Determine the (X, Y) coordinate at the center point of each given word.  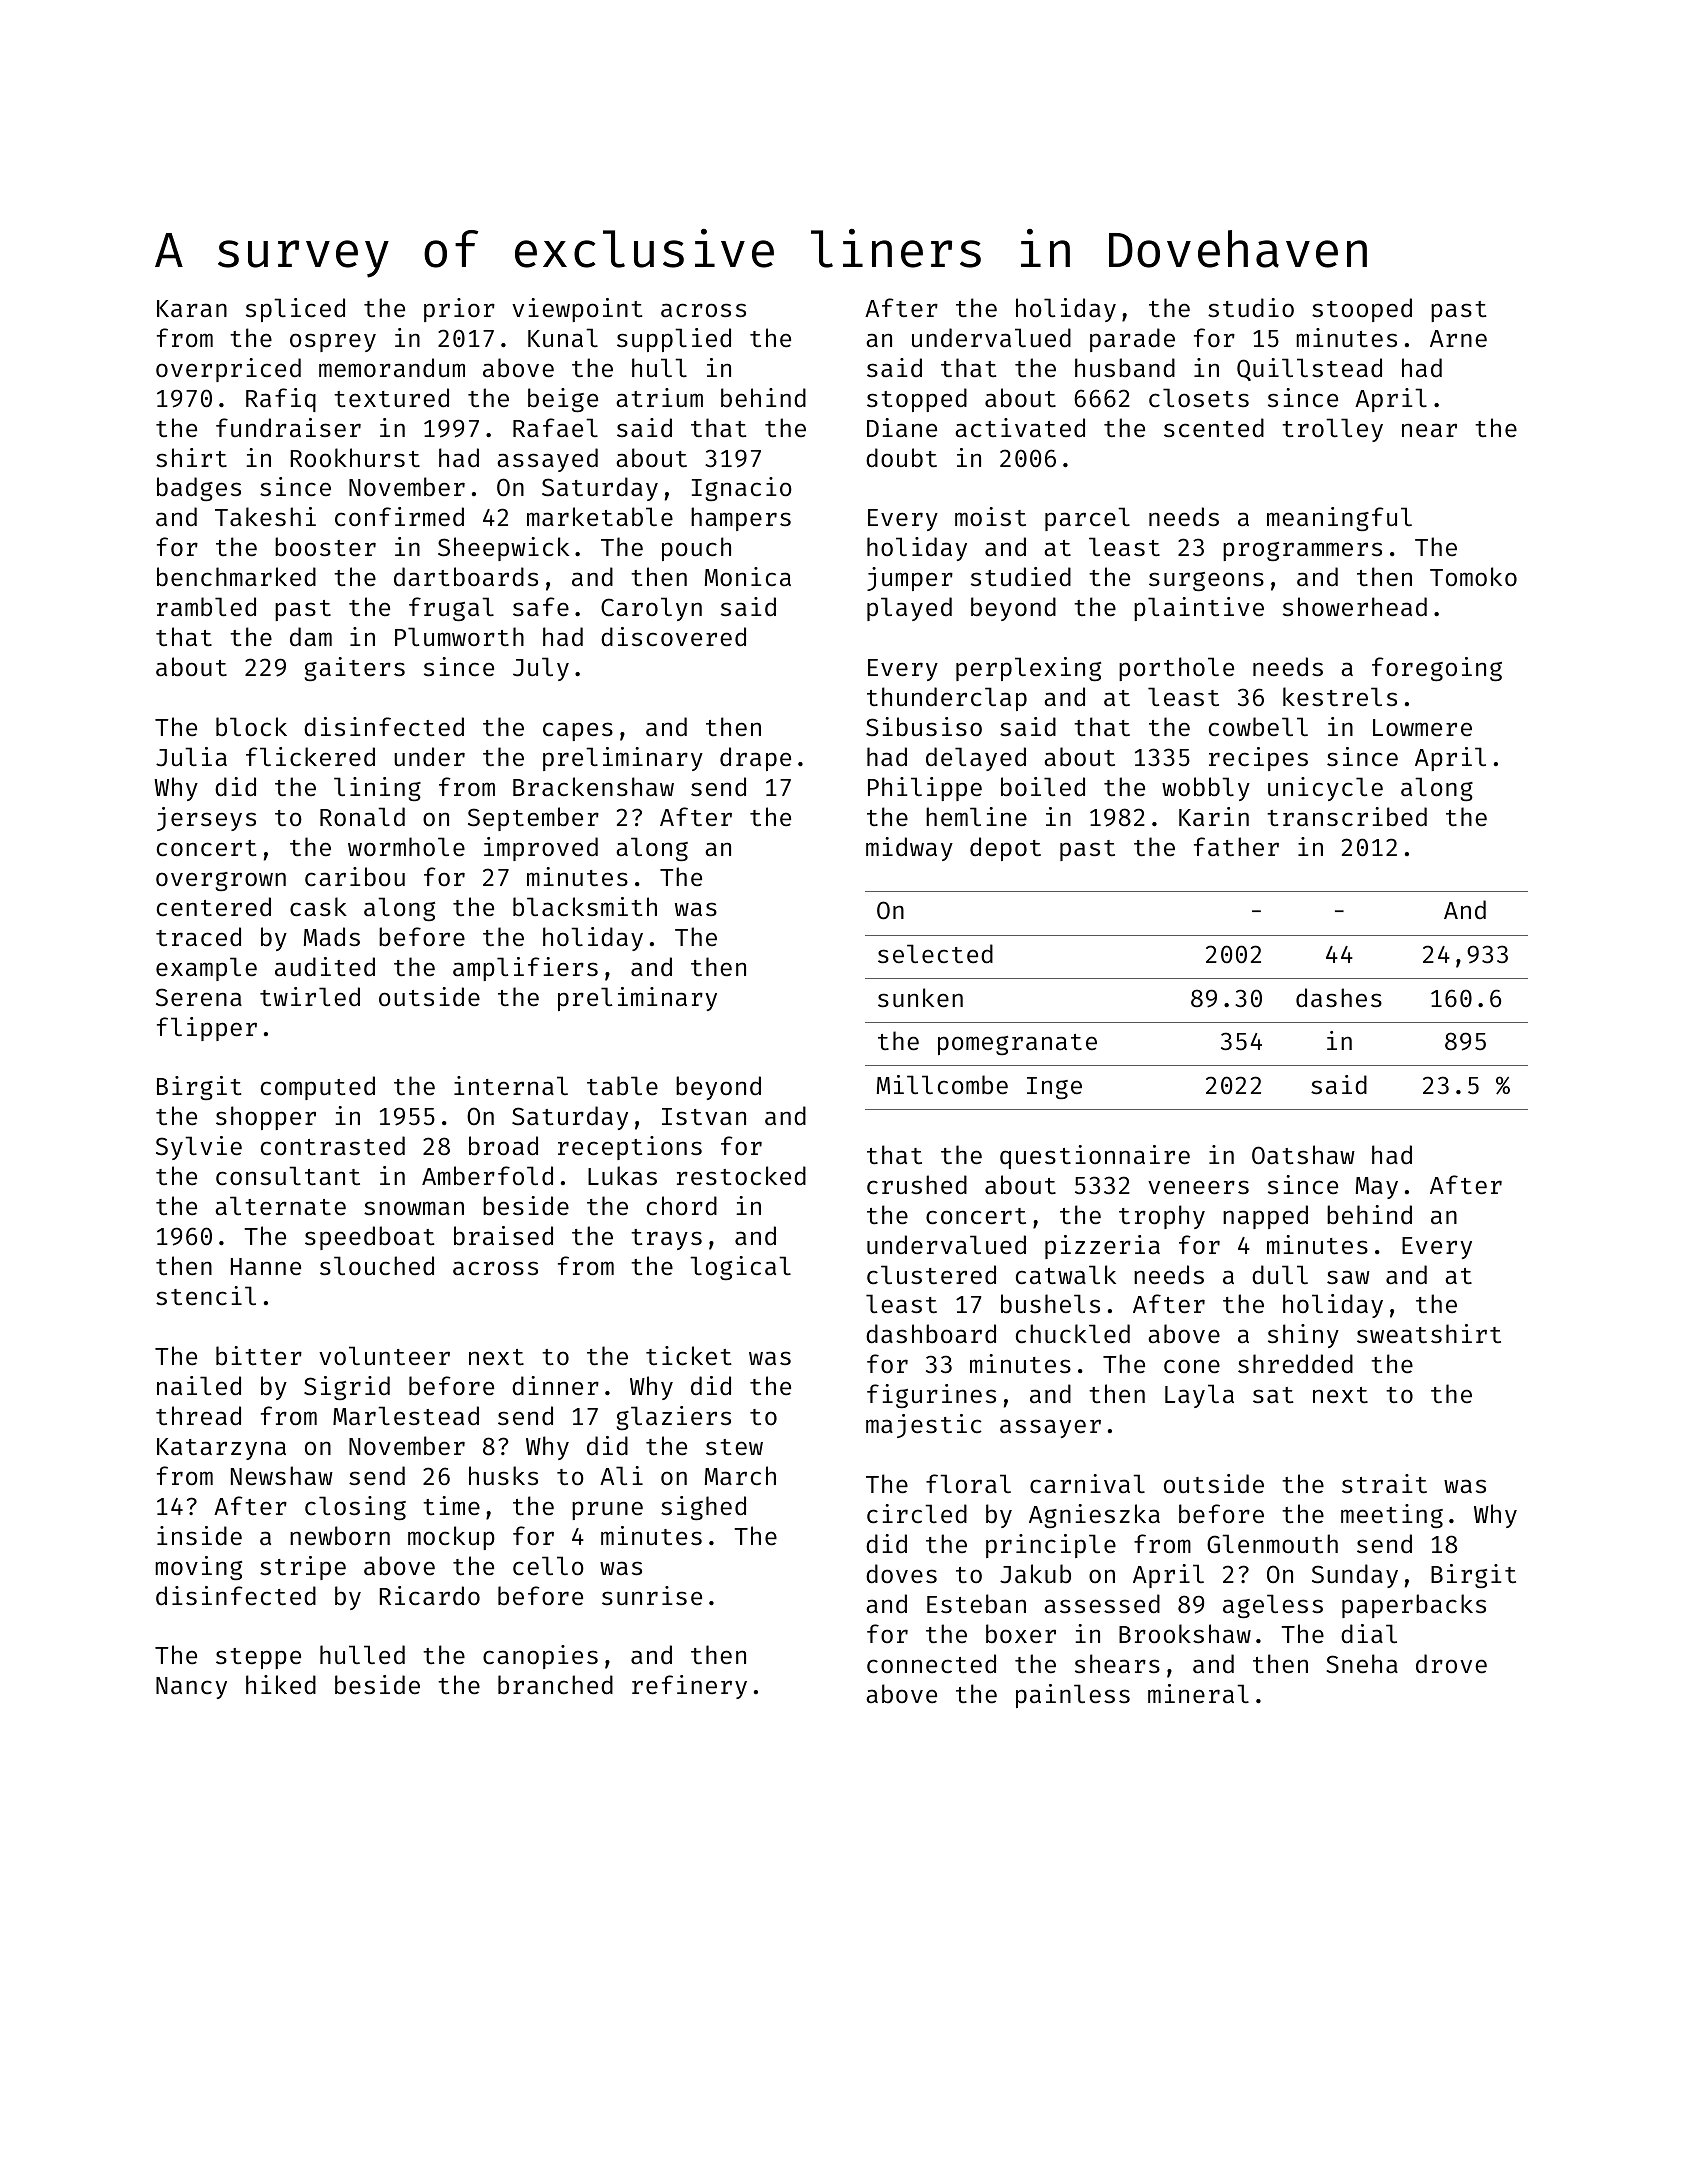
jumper (910, 579)
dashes (1339, 998)
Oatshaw (1303, 1155)
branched (555, 1685)
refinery (689, 1687)
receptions (630, 1148)
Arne (1458, 339)
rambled (206, 607)
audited (325, 967)
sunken (920, 998)
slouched (377, 1266)
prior (459, 310)
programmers (1302, 551)
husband (1125, 368)
